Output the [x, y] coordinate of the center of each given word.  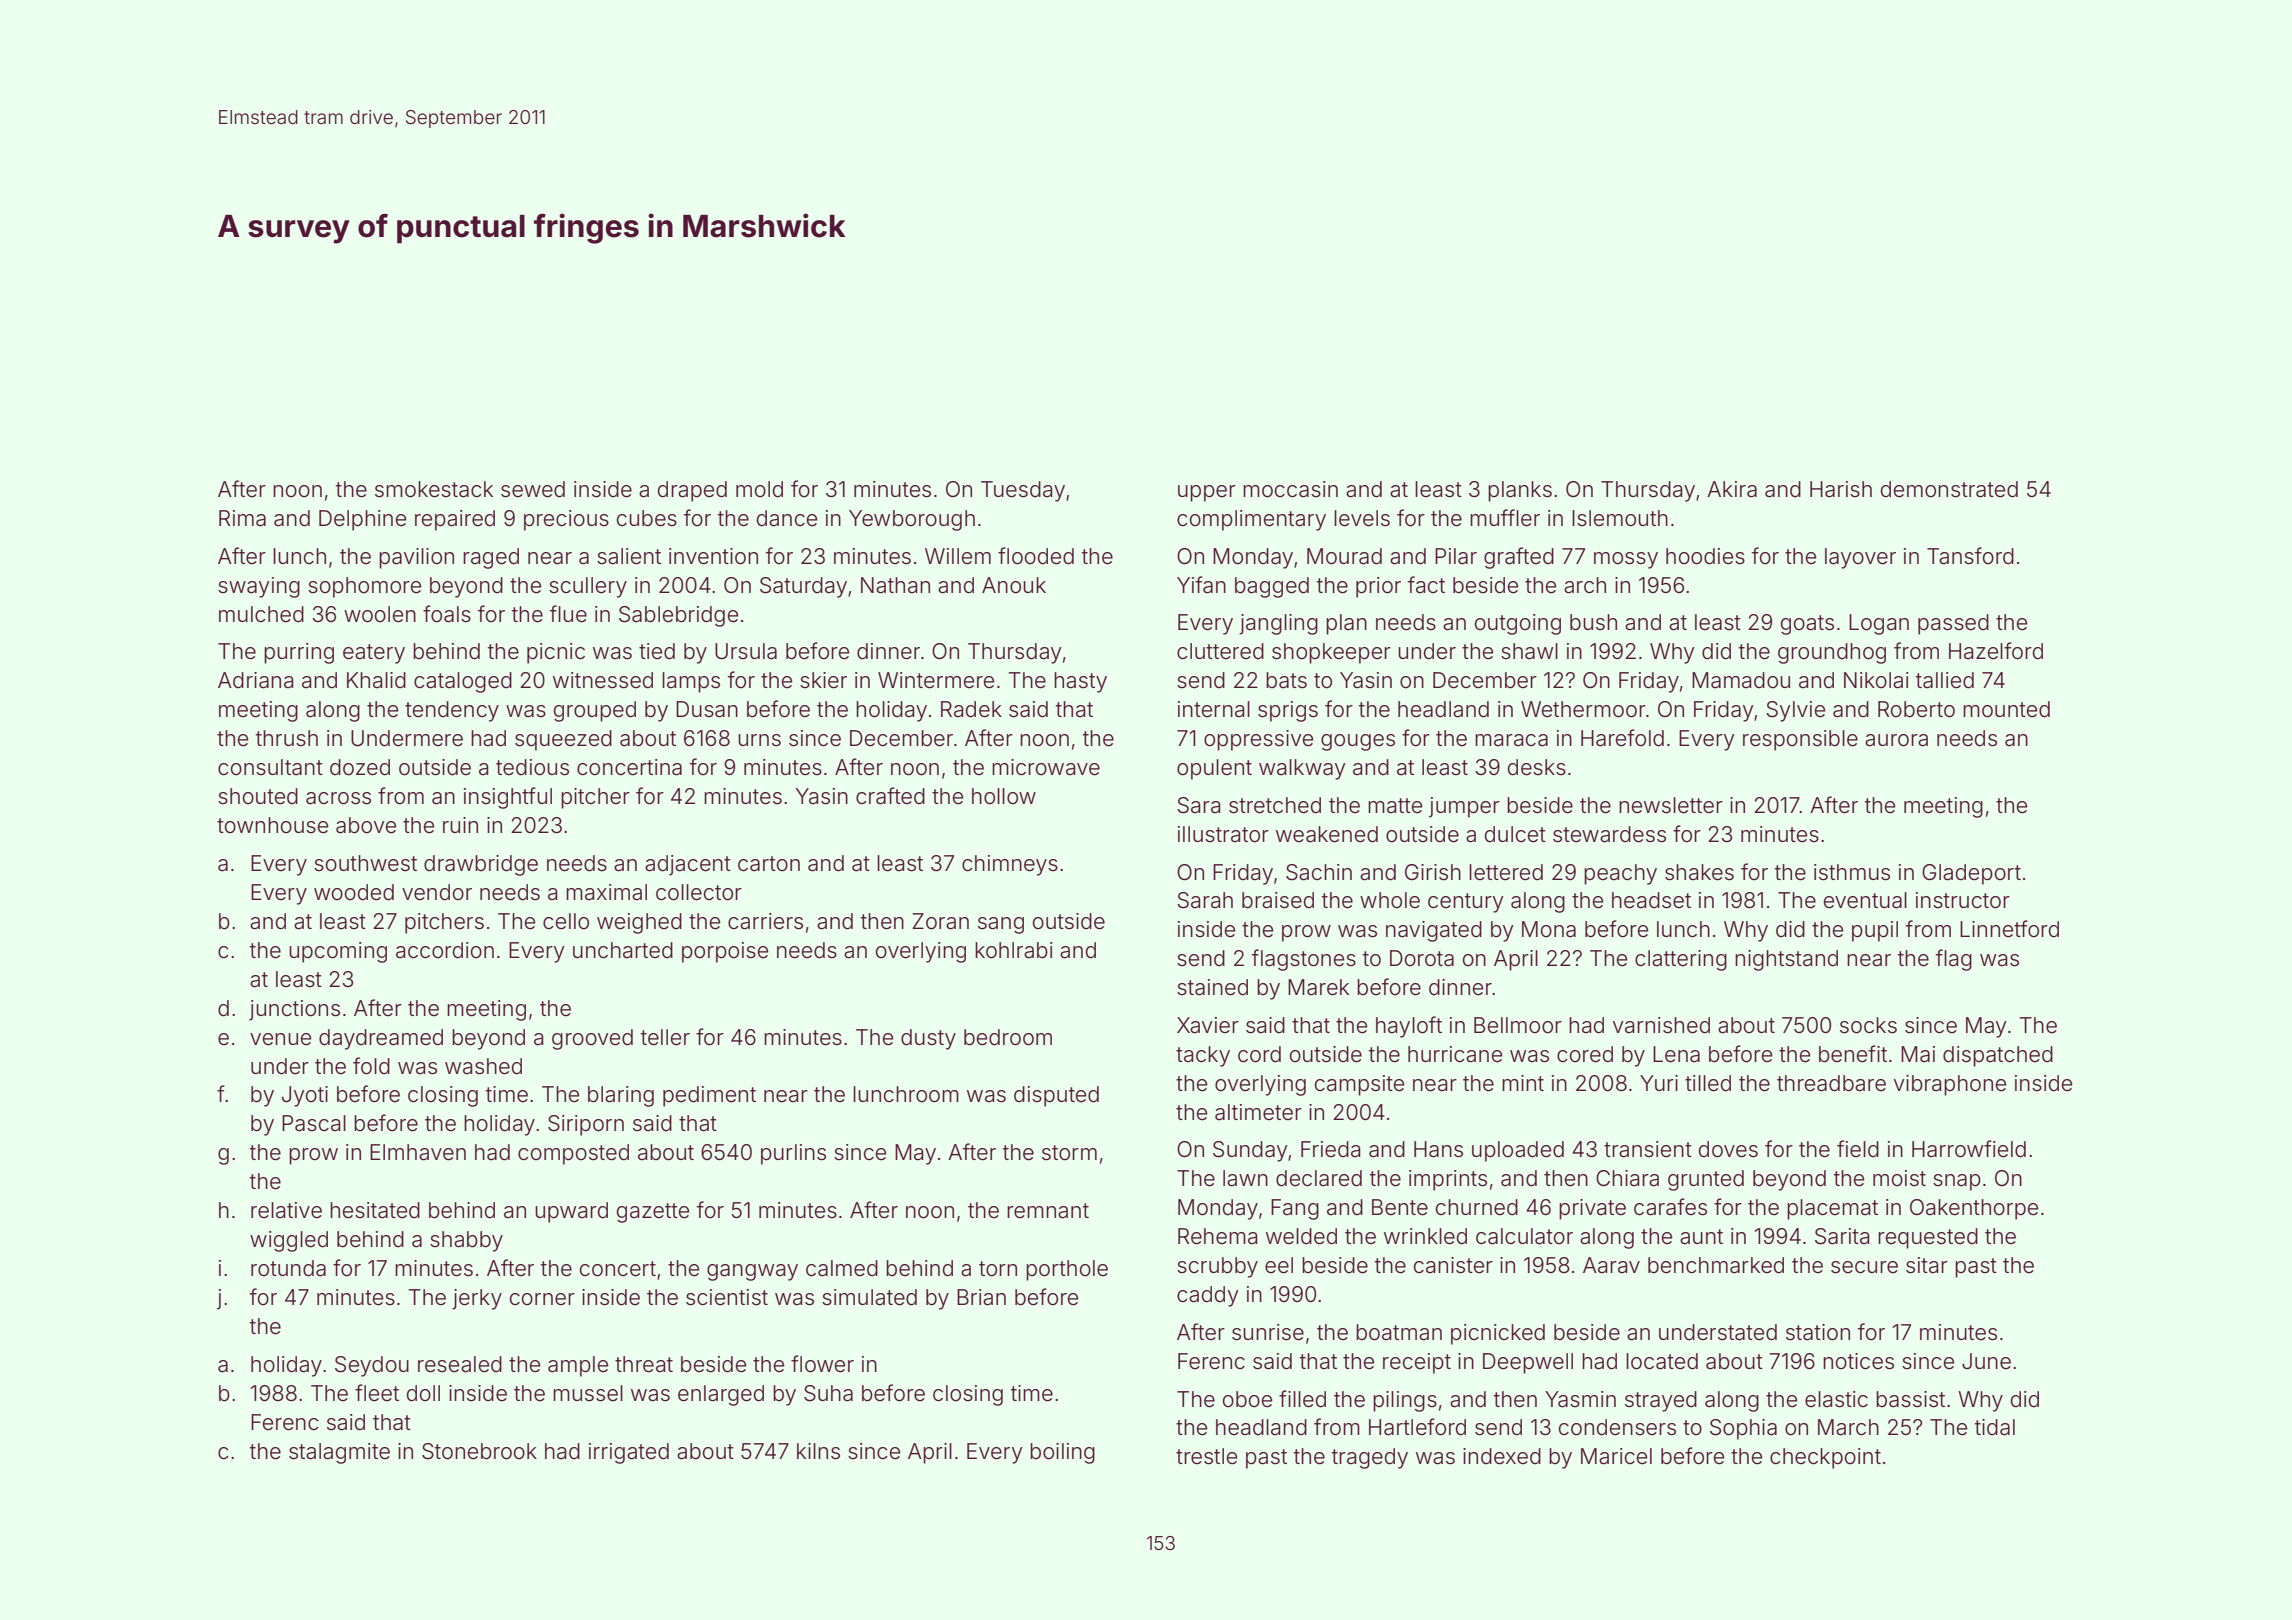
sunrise [1268, 1332]
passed [1953, 624]
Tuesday [1023, 491]
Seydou [372, 1366]
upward [571, 1212]
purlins [793, 1154]
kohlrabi [1013, 950]
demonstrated [1949, 489]
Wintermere [936, 680]
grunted [1706, 1180]
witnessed [603, 680]
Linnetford [2009, 929]
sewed [533, 489]
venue [280, 1039]
